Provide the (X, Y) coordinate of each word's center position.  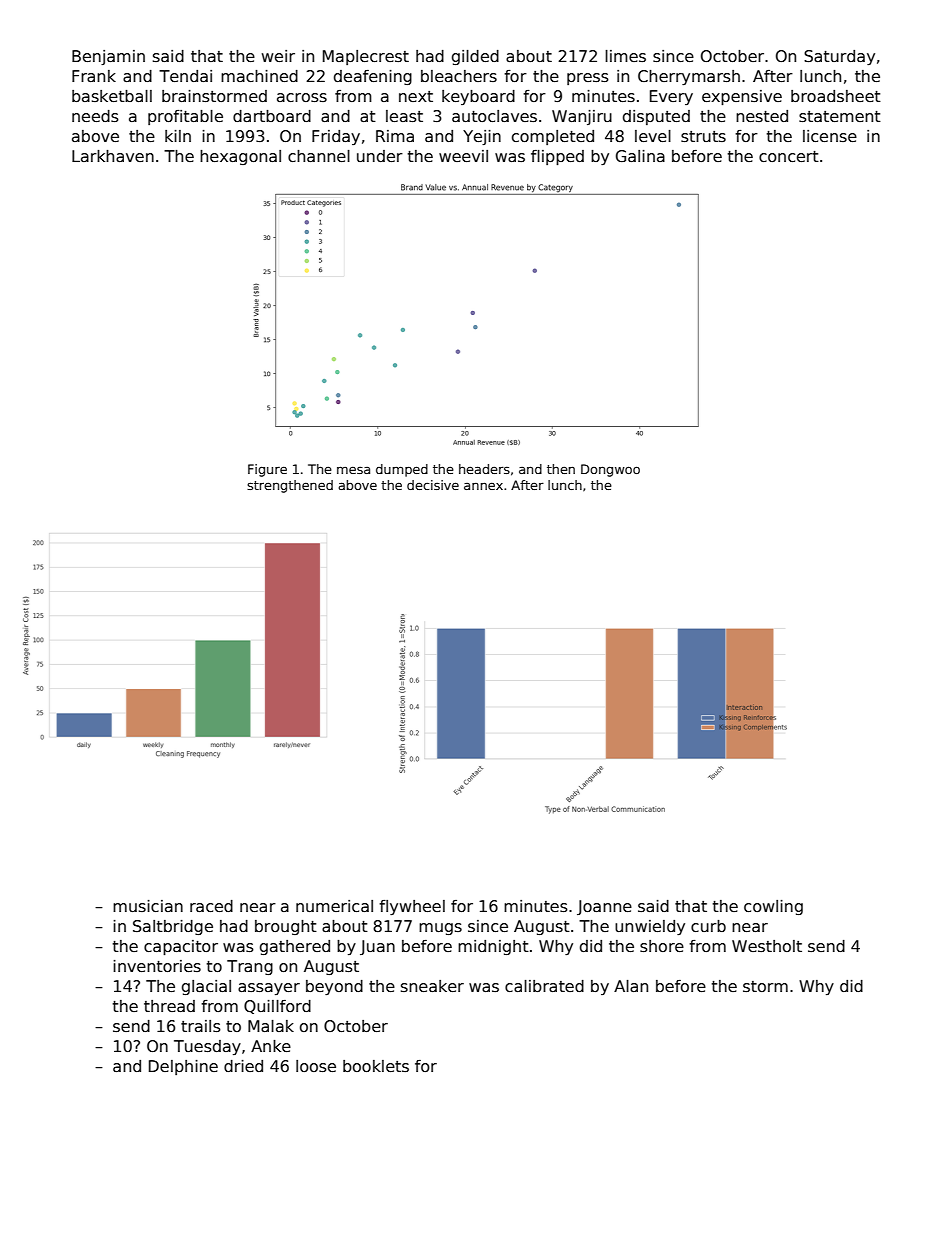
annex (483, 486)
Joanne (604, 907)
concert (789, 156)
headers (484, 469)
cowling (773, 907)
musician (148, 906)
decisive (433, 485)
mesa (353, 470)
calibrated (544, 986)
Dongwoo (610, 470)
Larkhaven (113, 156)
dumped (402, 470)
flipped (557, 157)
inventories (157, 966)
